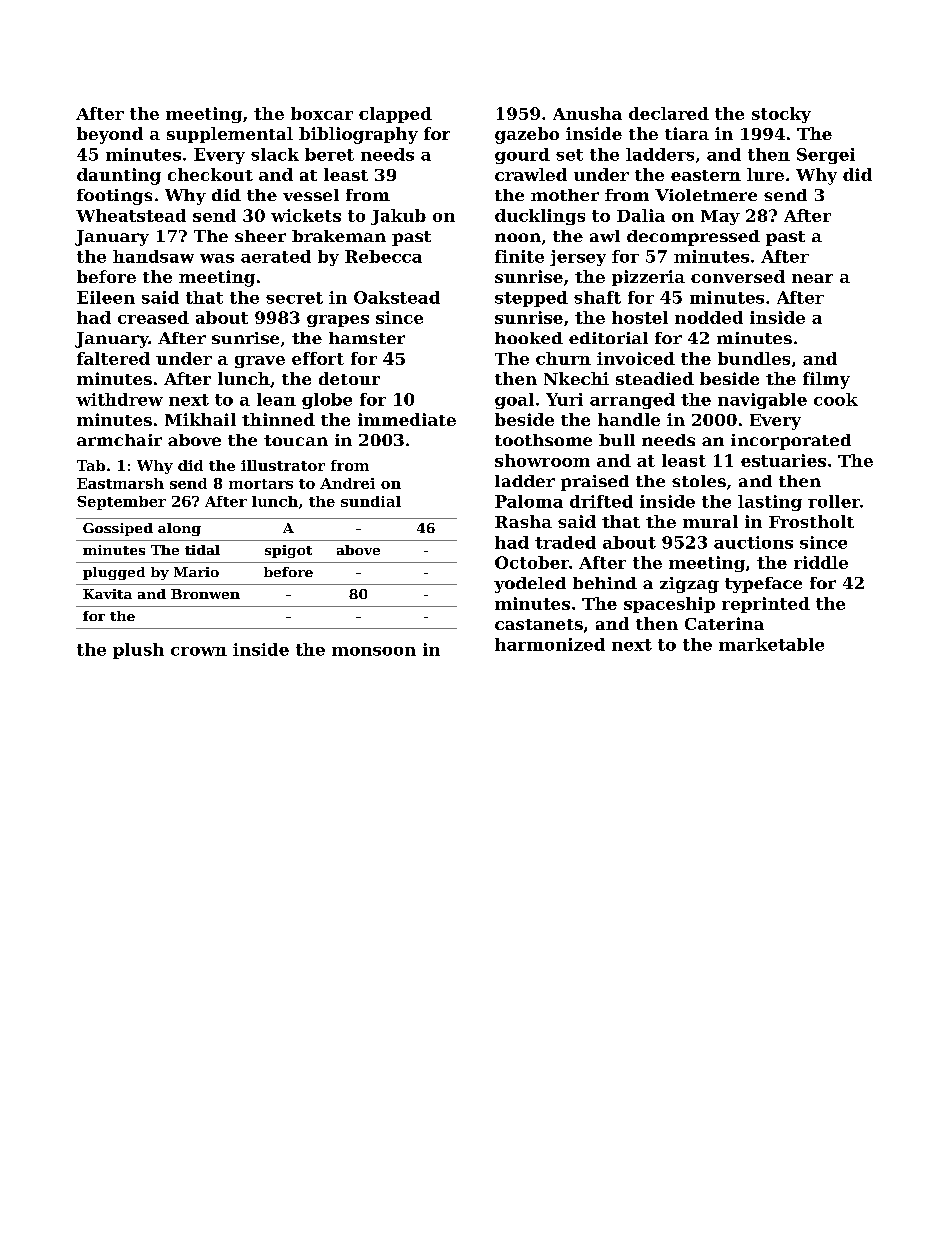  I want to click on slack, so click(275, 154).
